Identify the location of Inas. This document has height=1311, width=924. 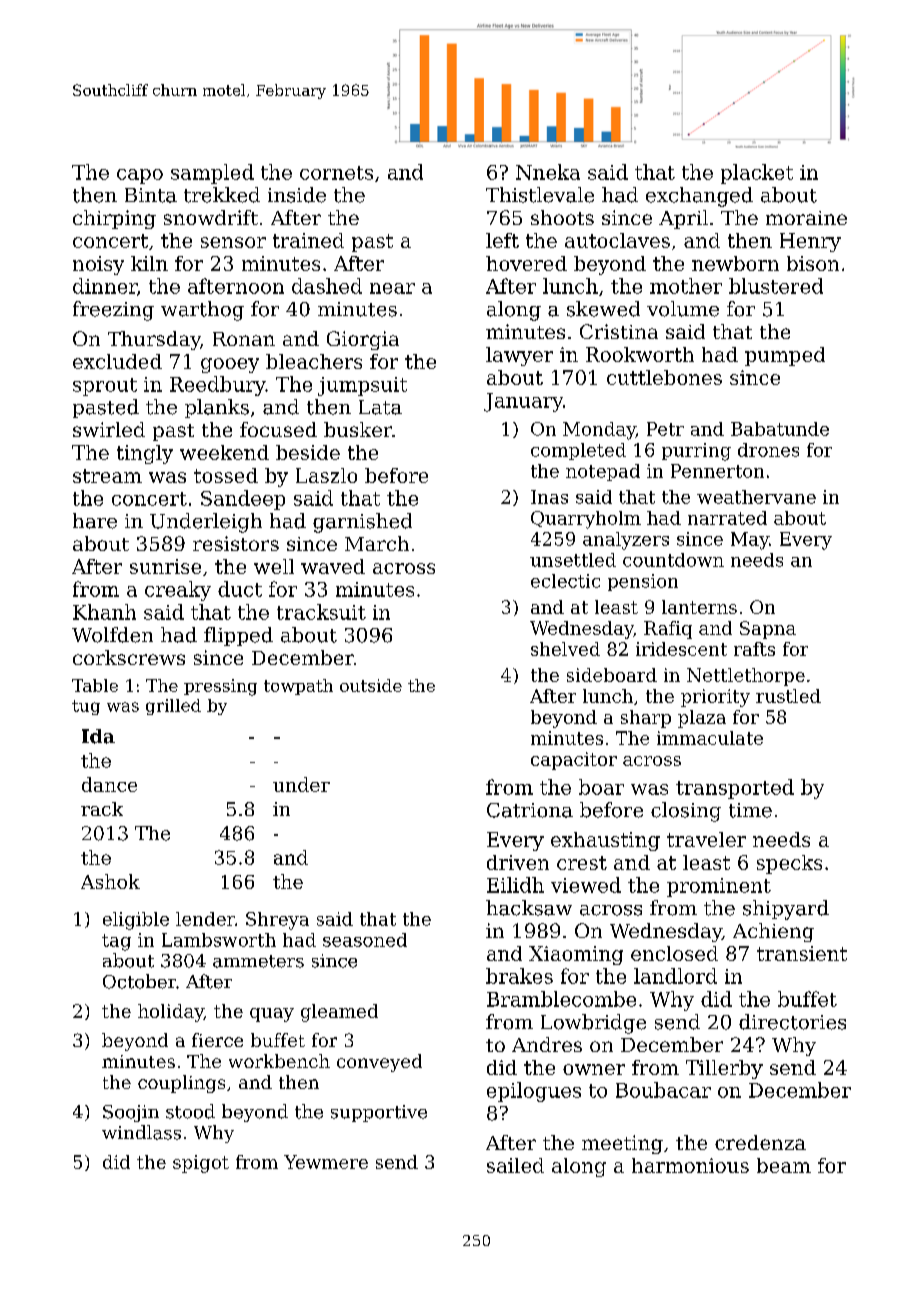
(549, 497).
